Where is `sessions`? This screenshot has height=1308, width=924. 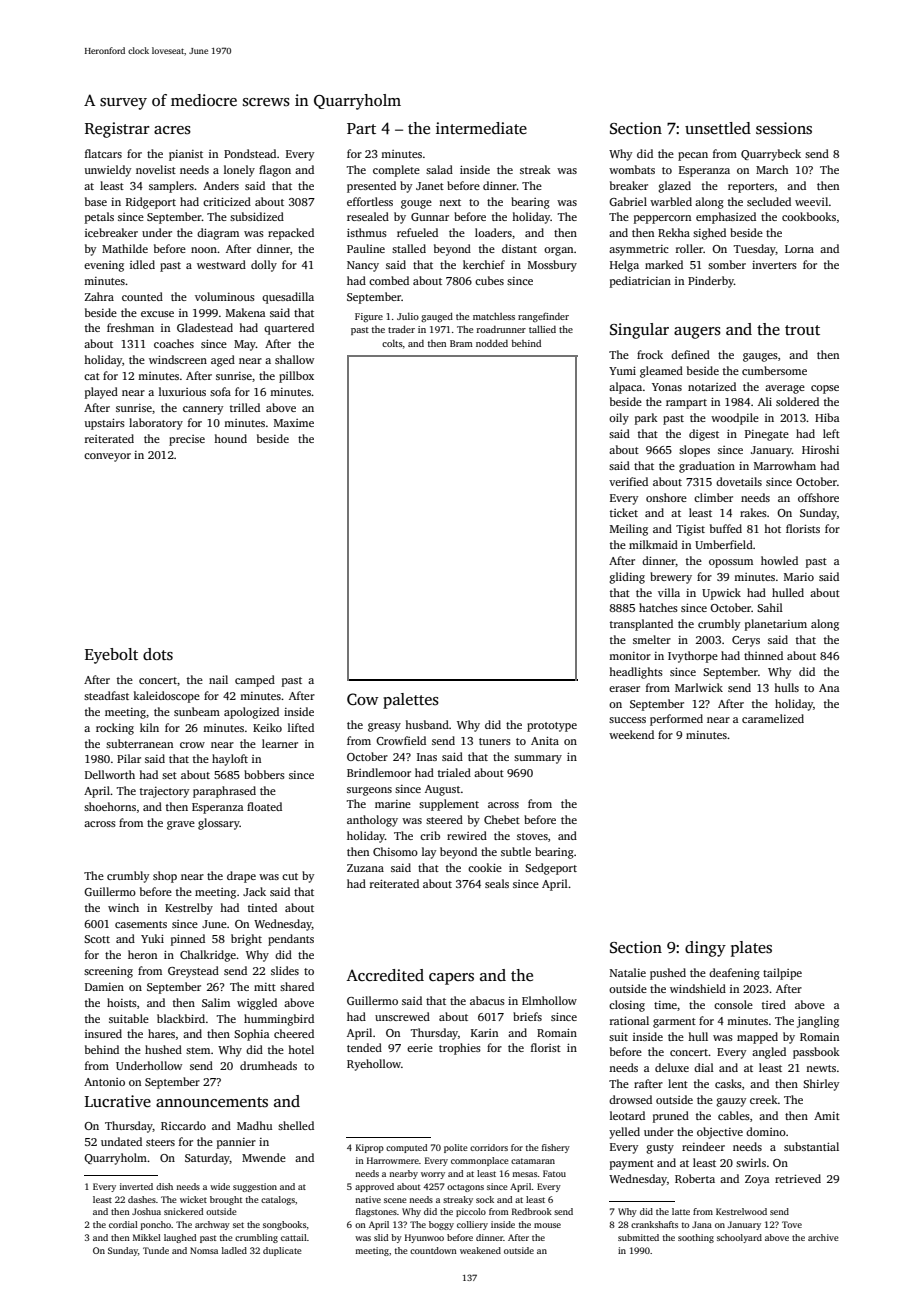
sessions is located at coordinates (784, 128).
